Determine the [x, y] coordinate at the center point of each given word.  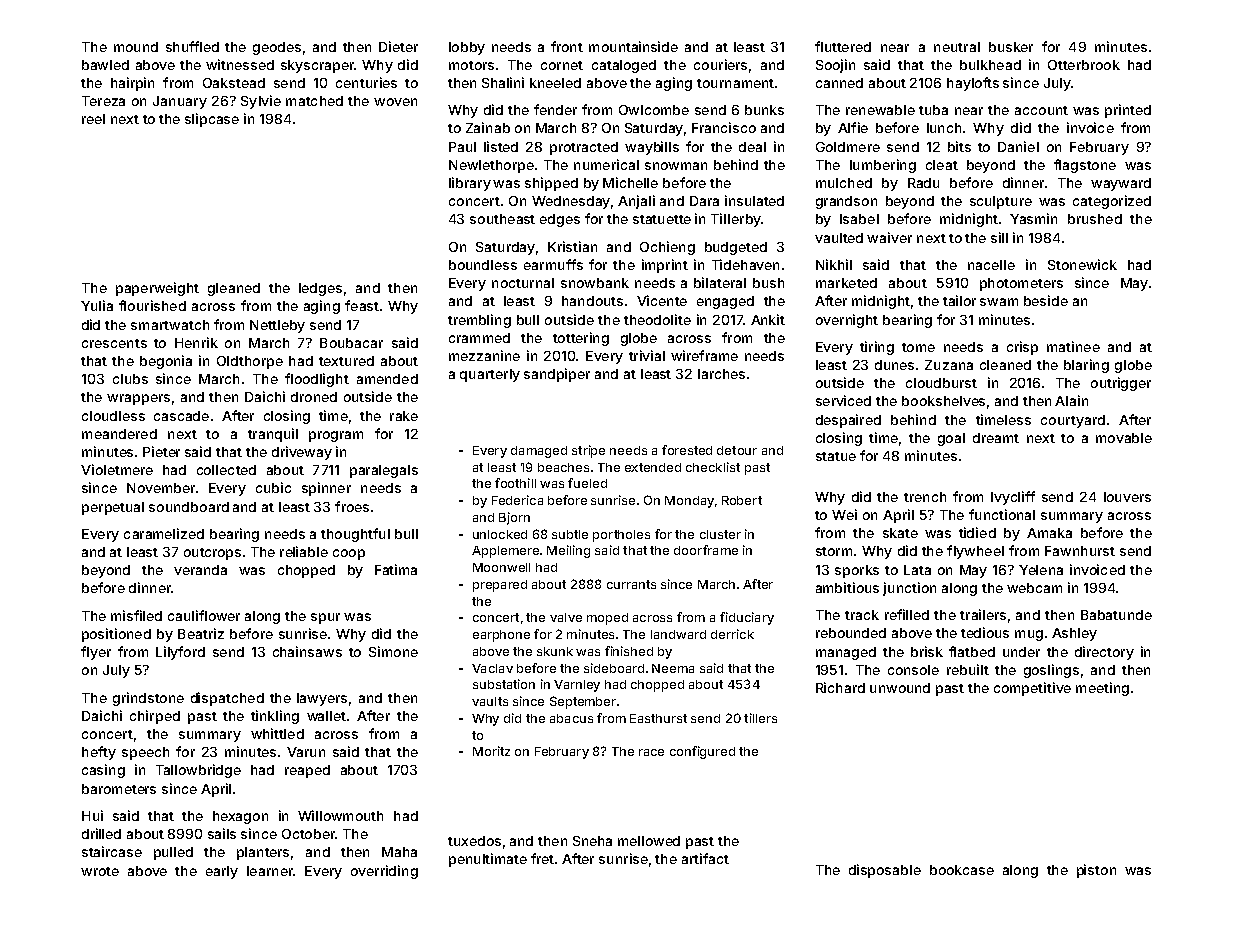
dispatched [227, 699]
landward [678, 634]
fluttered [843, 46]
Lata [917, 570]
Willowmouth [340, 815]
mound [136, 47]
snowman [676, 166]
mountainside [633, 46]
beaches [563, 467]
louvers [1127, 497]
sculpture [1001, 202]
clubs [130, 379]
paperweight [157, 289]
